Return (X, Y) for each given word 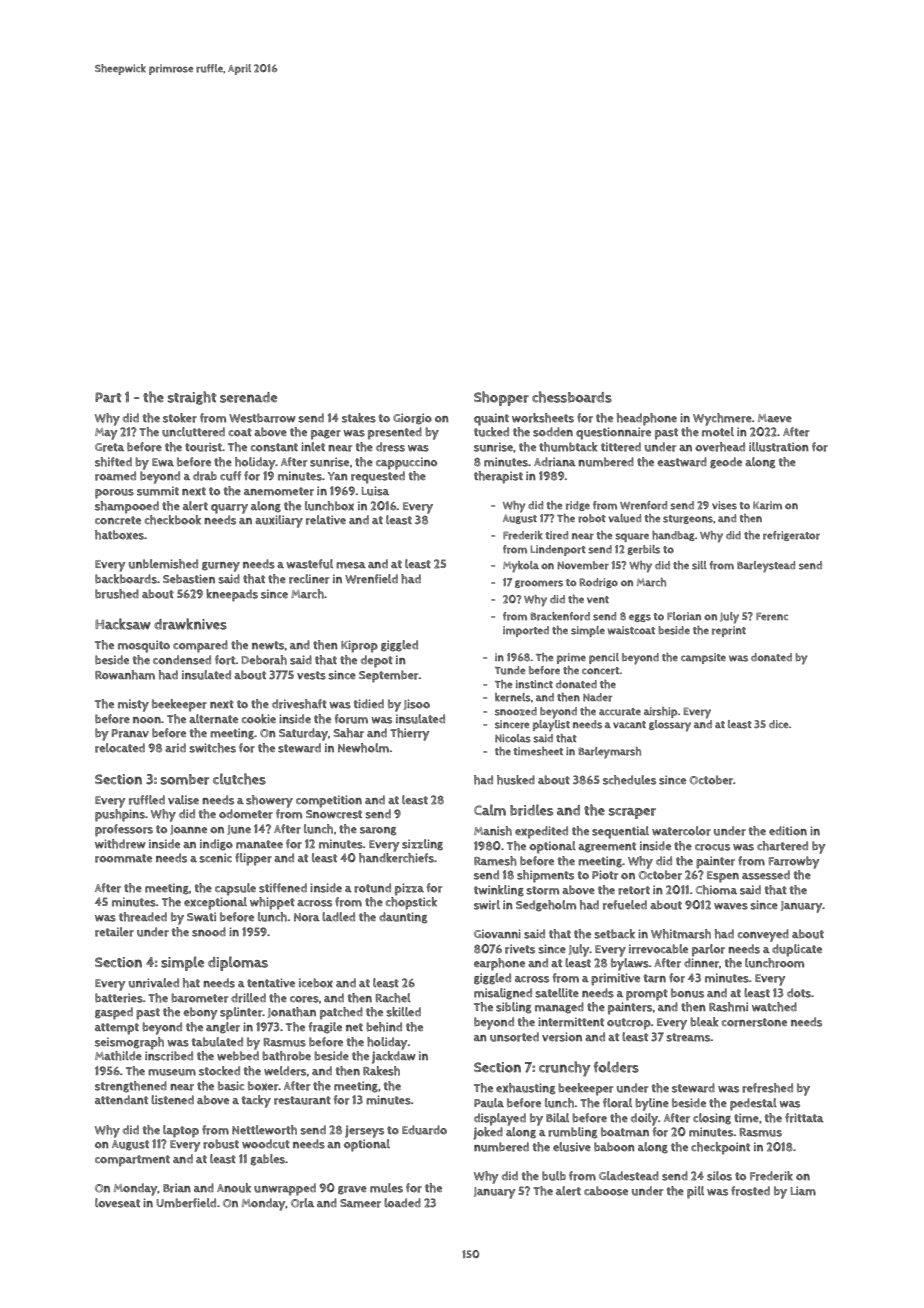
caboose (606, 1191)
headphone (647, 419)
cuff (230, 476)
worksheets (543, 418)
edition (788, 831)
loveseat (117, 1203)
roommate (123, 858)
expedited (541, 832)
